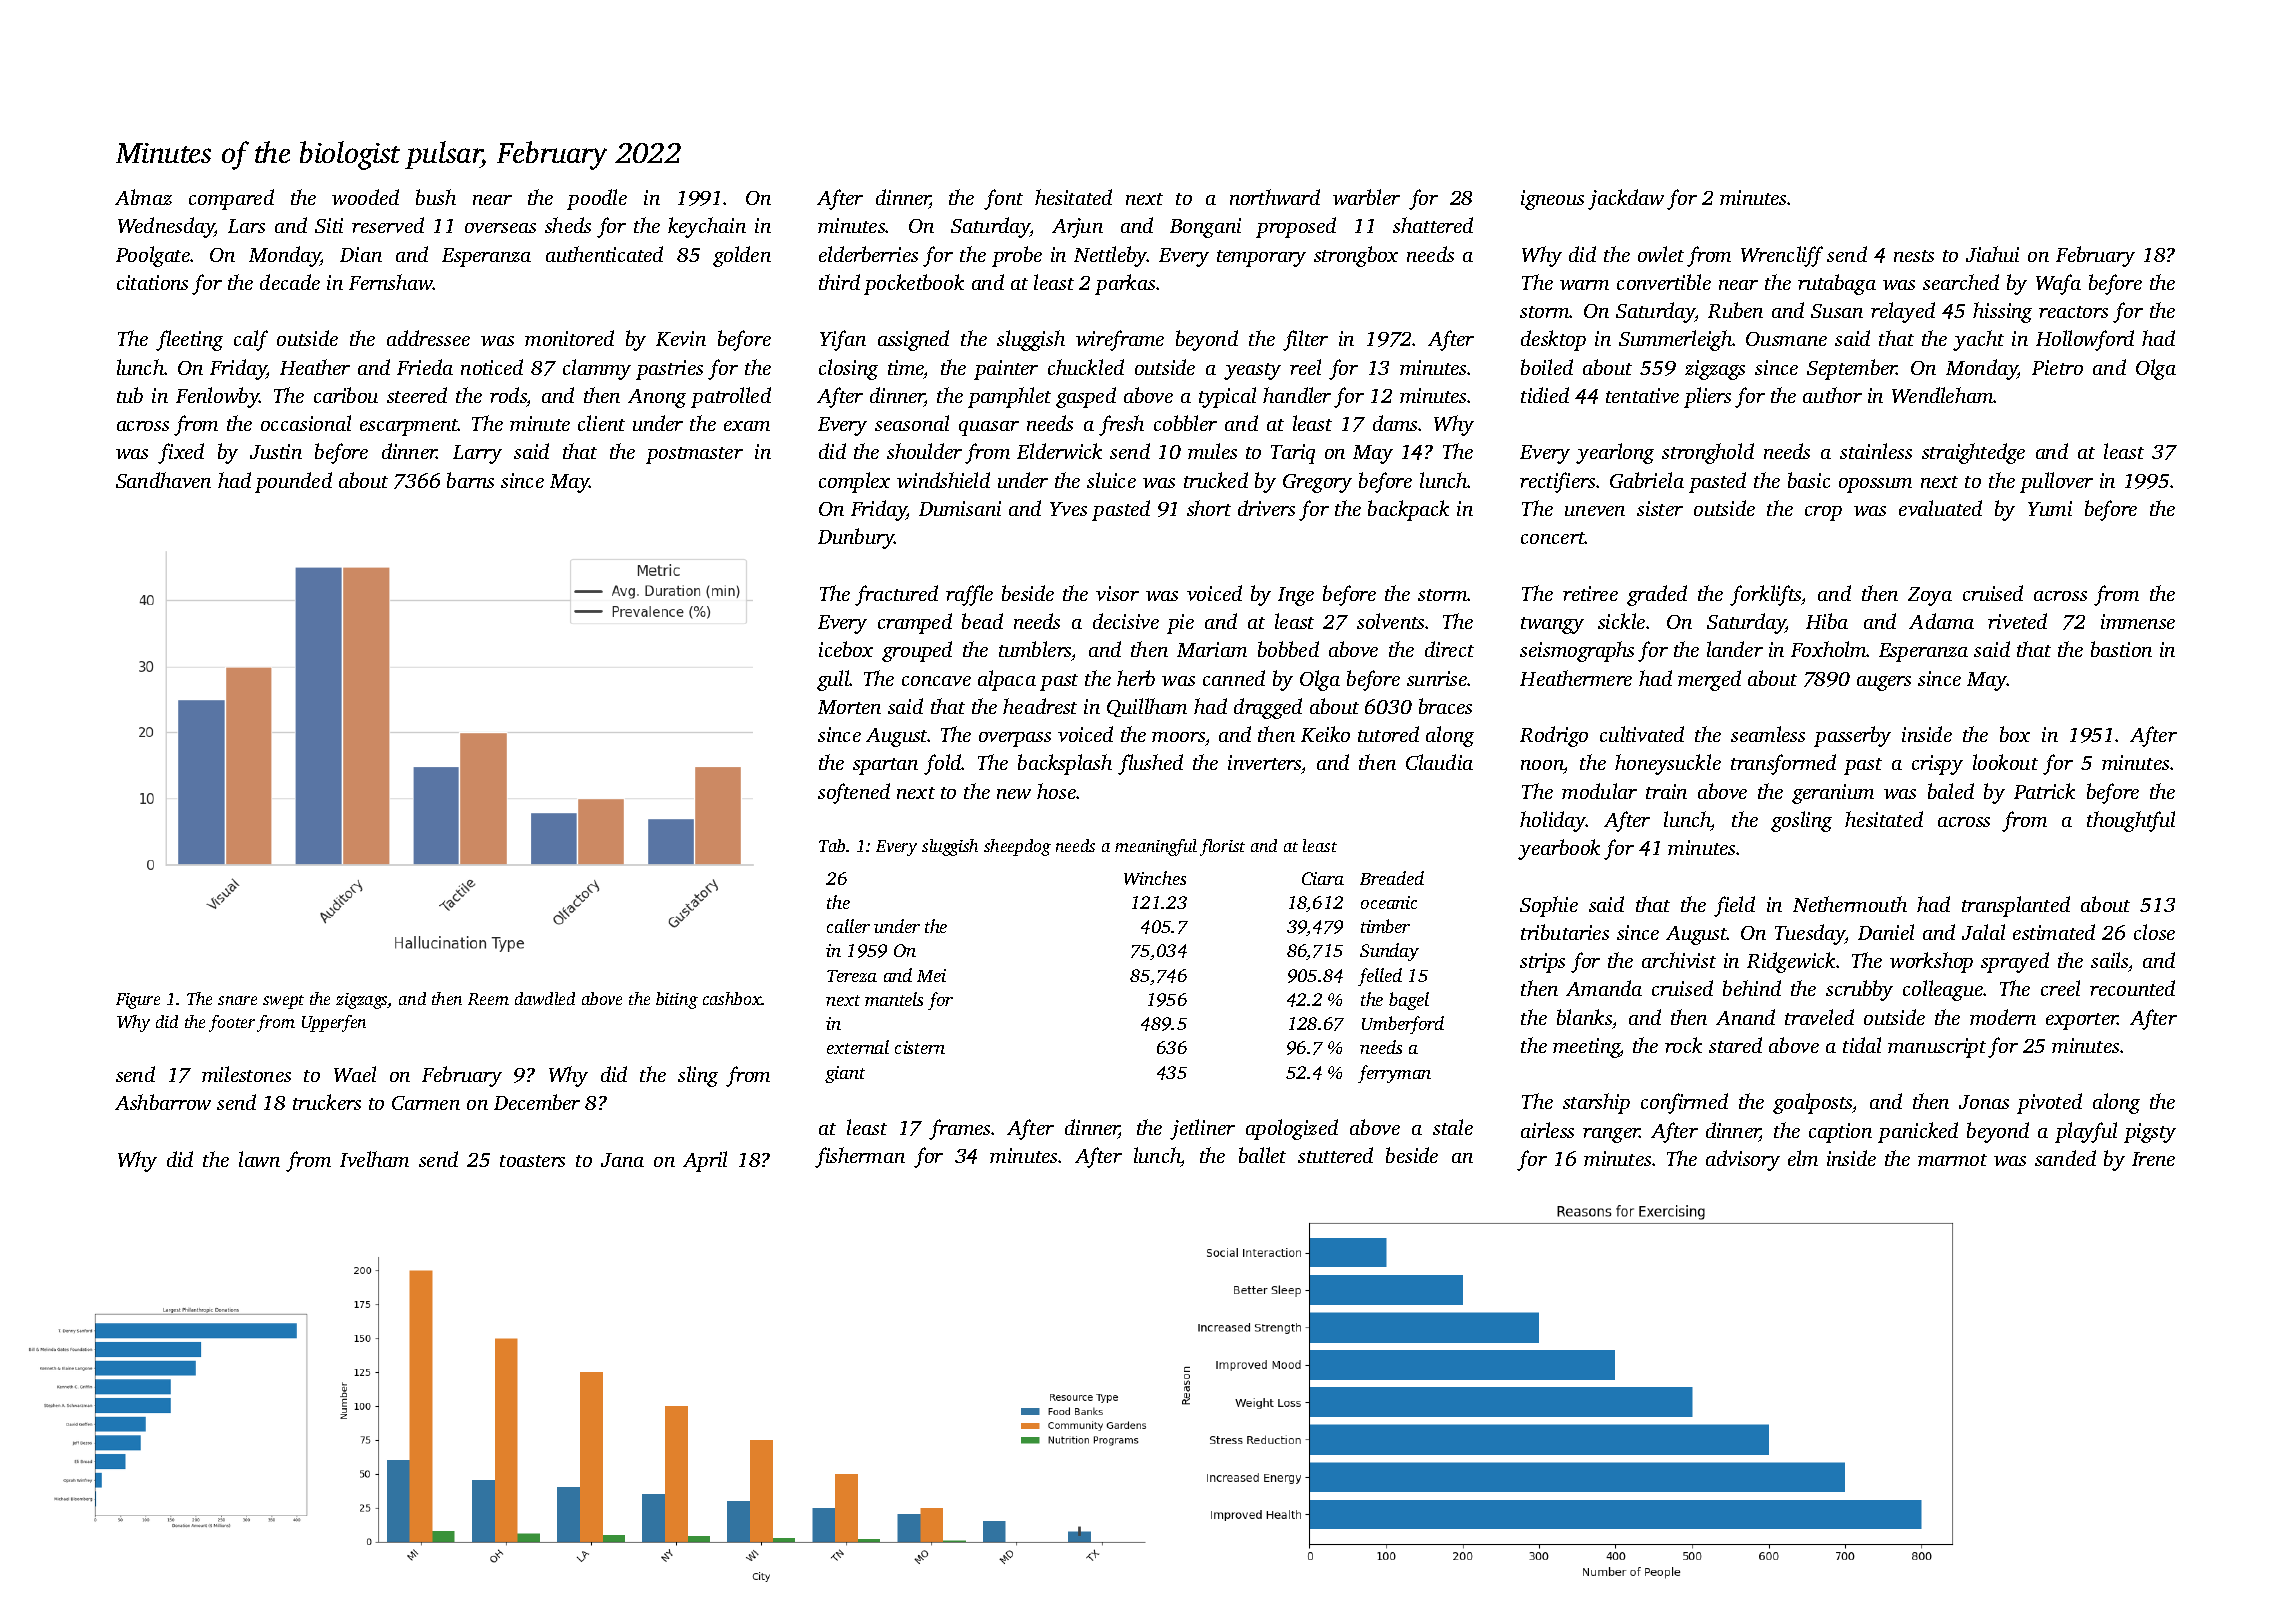  What do you see at coordinates (1380, 977) in the screenshot?
I see `felled` at bounding box center [1380, 977].
